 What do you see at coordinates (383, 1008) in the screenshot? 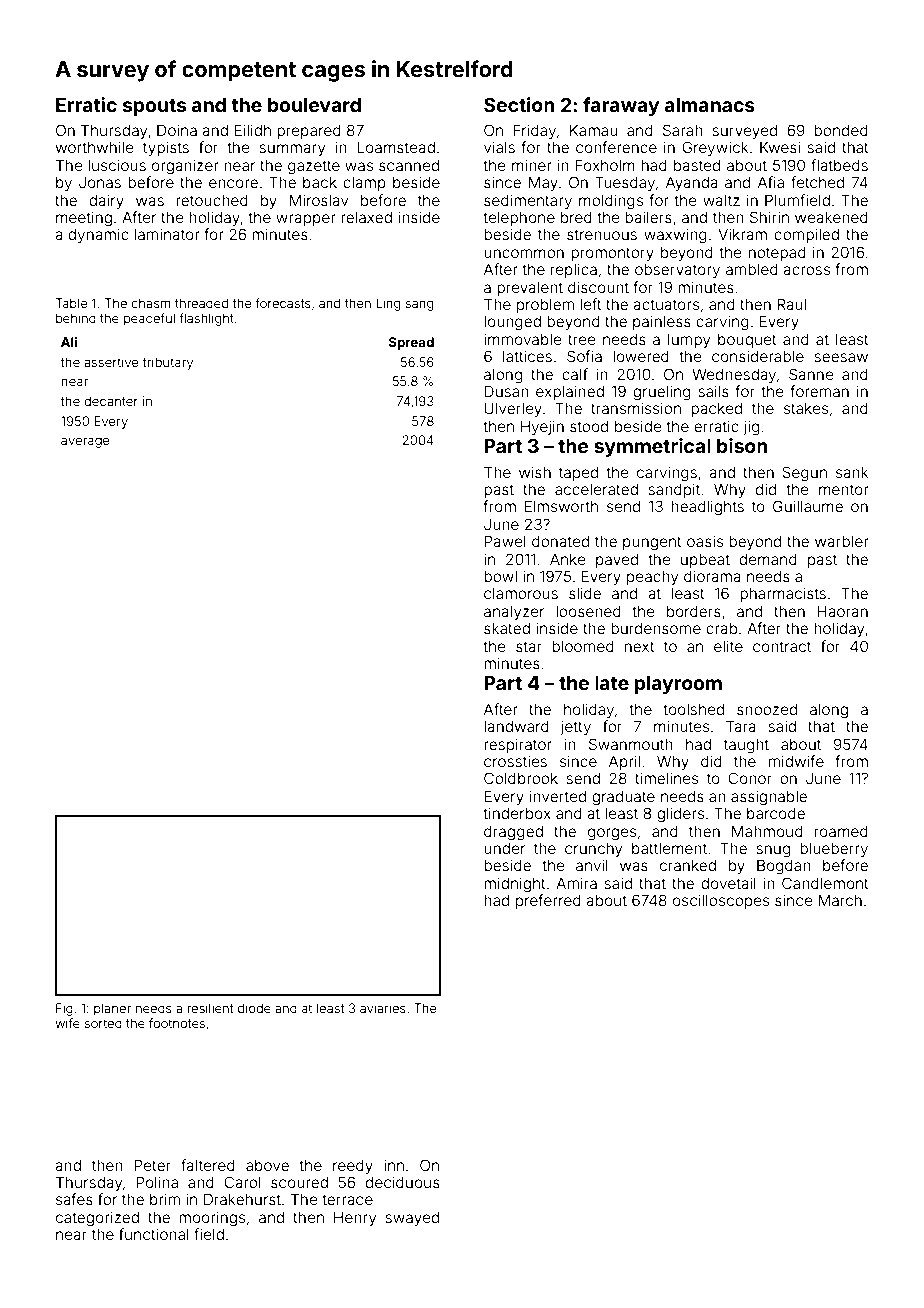
I see `aviaries` at bounding box center [383, 1008].
